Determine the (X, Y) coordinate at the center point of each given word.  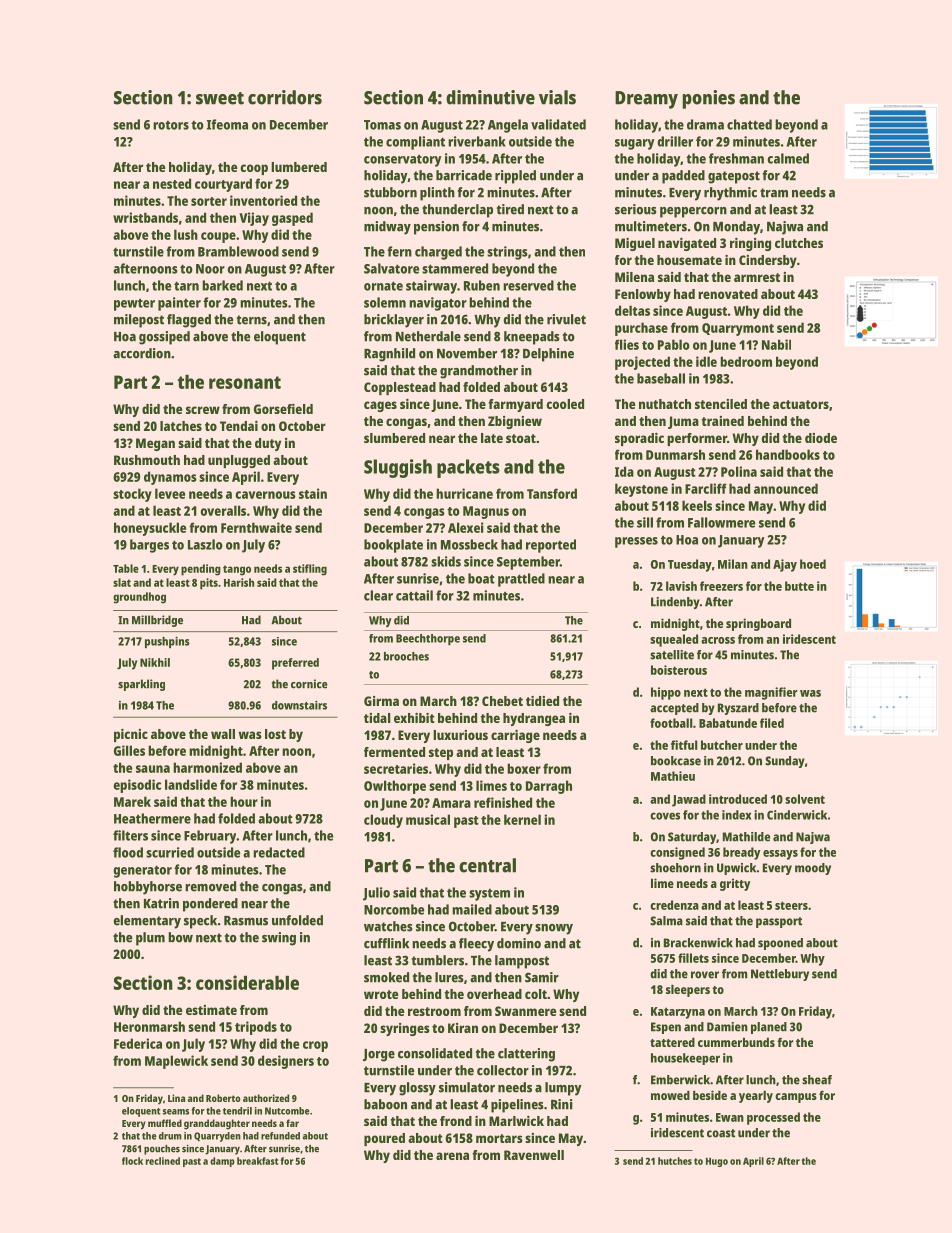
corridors (285, 97)
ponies (709, 99)
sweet (220, 98)
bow (180, 937)
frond (456, 1121)
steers (791, 905)
